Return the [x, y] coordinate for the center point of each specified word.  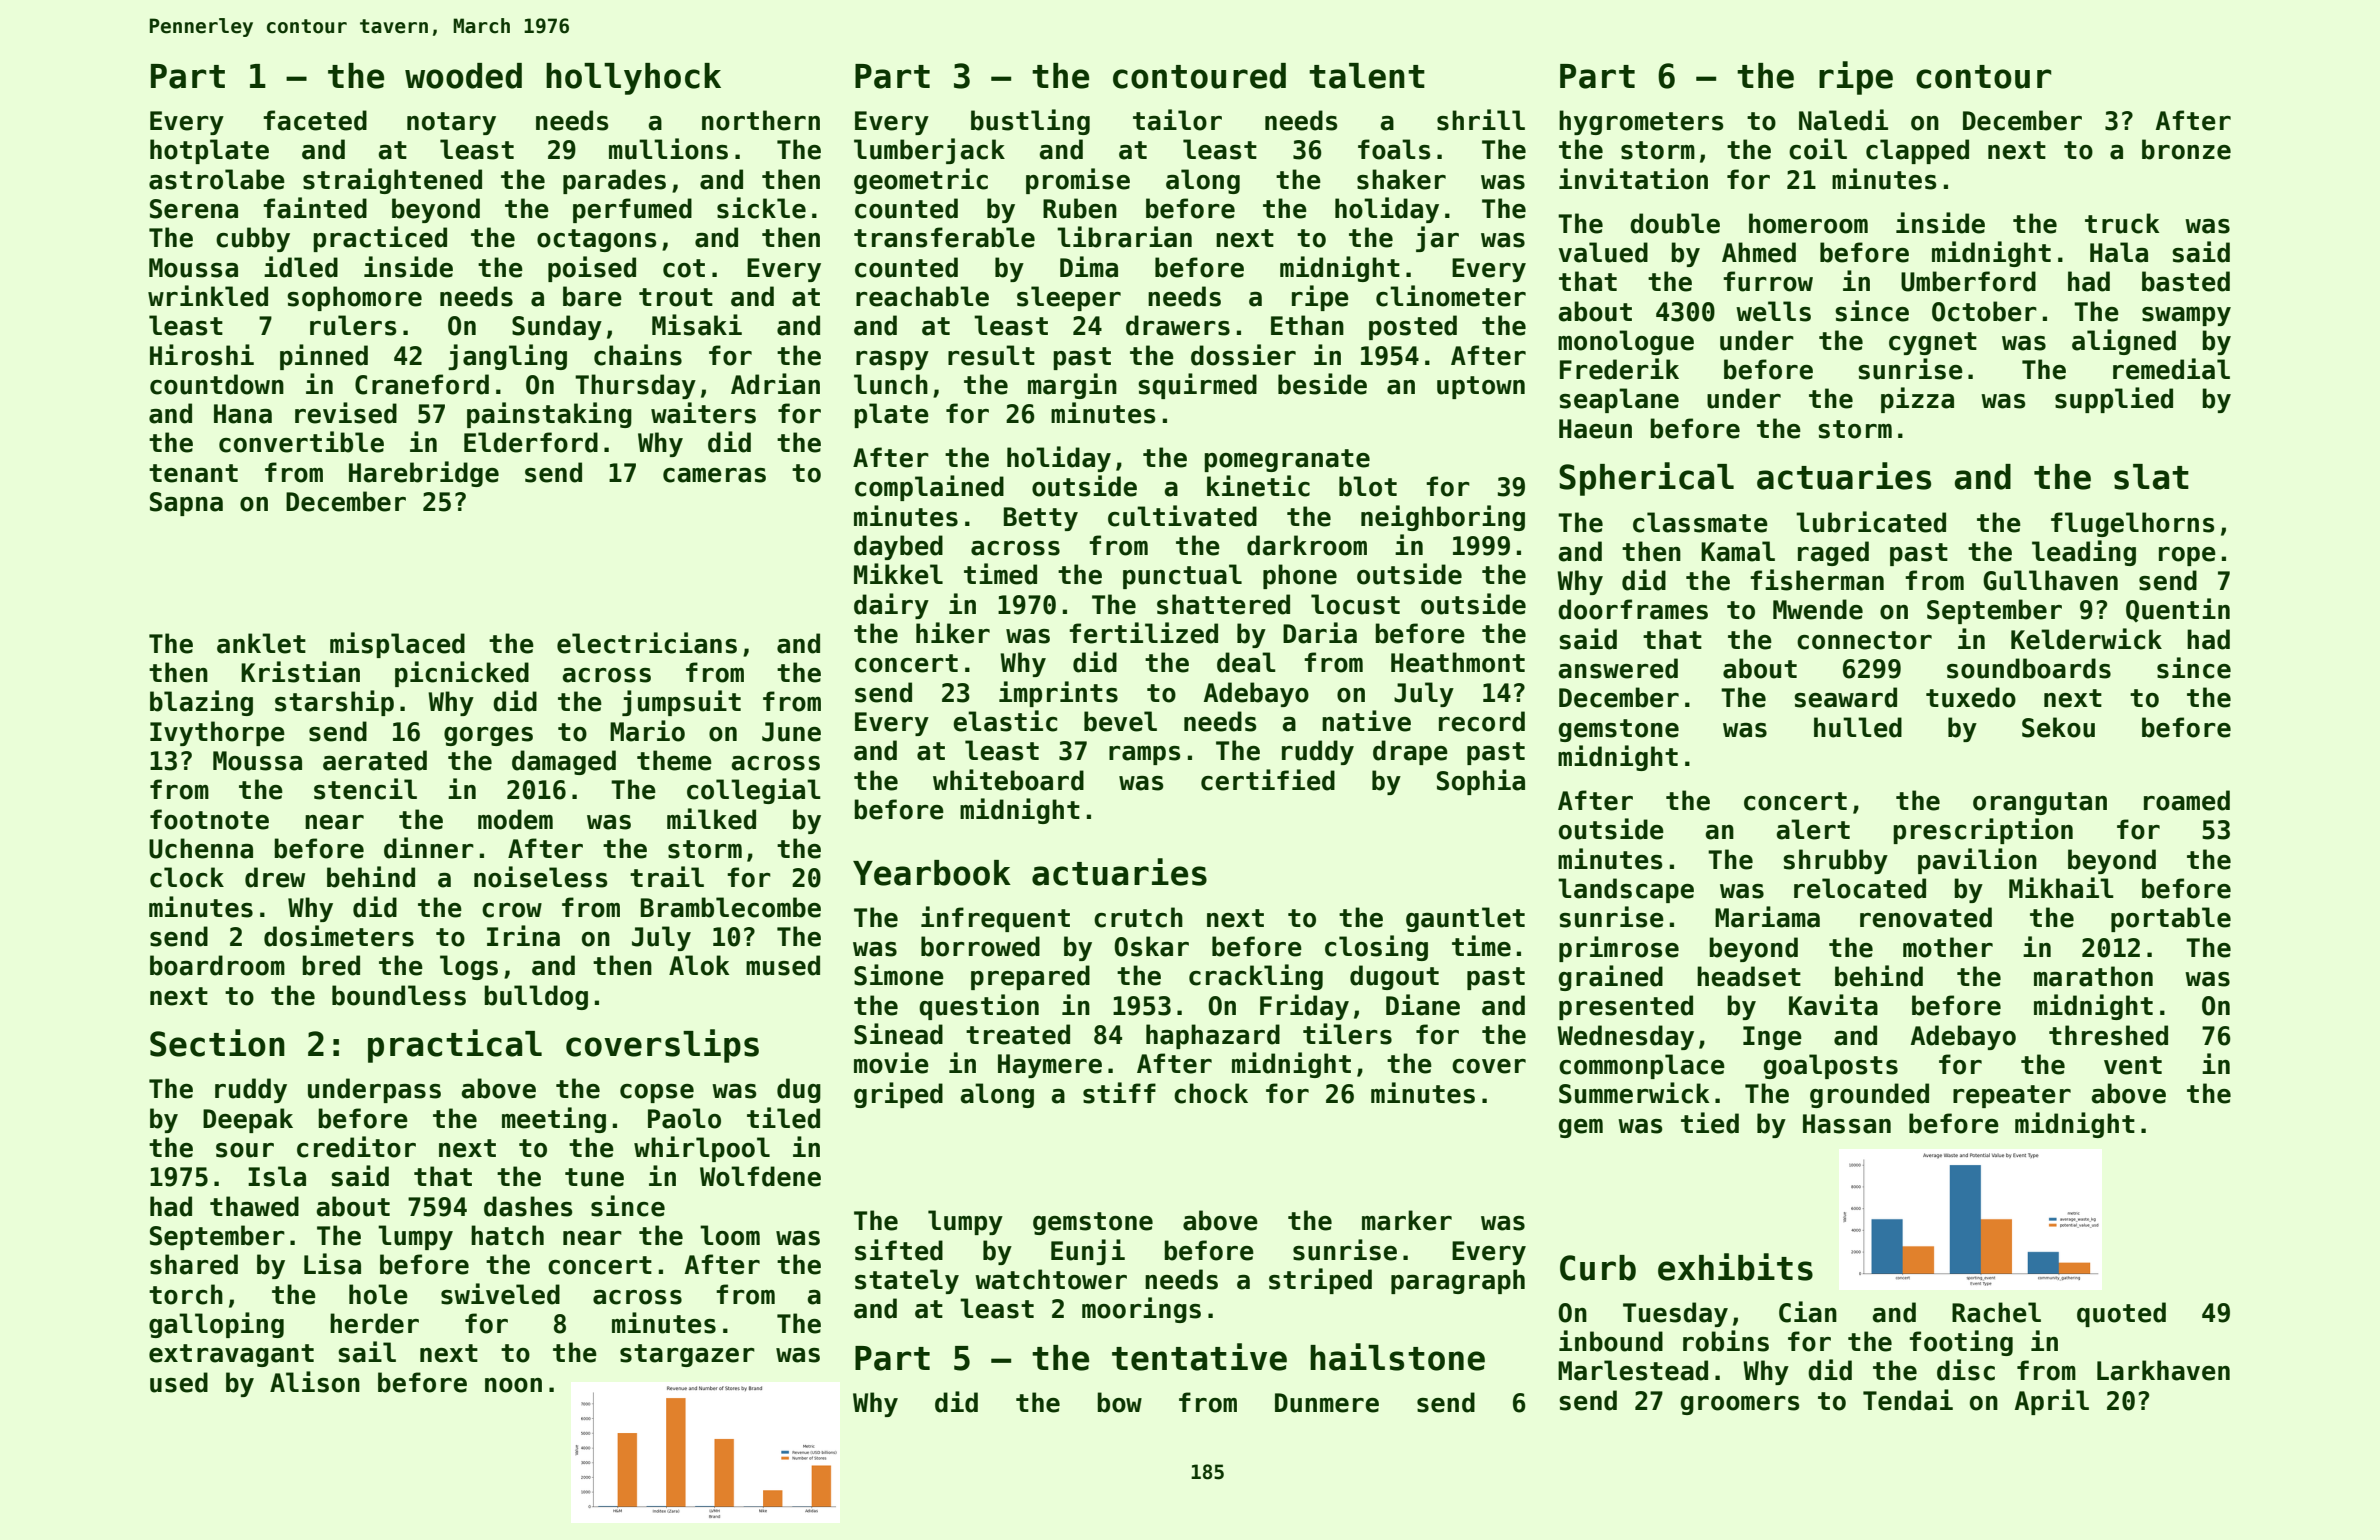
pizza [1917, 400]
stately [907, 1281]
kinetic [1258, 486]
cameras [714, 475]
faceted [315, 120]
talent [1367, 76]
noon [513, 1385]
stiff [1119, 1093]
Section [217, 1043]
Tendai [1908, 1400]
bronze [2186, 149]
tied [1710, 1123]
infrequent [995, 919]
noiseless [541, 877]
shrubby [1835, 861]
